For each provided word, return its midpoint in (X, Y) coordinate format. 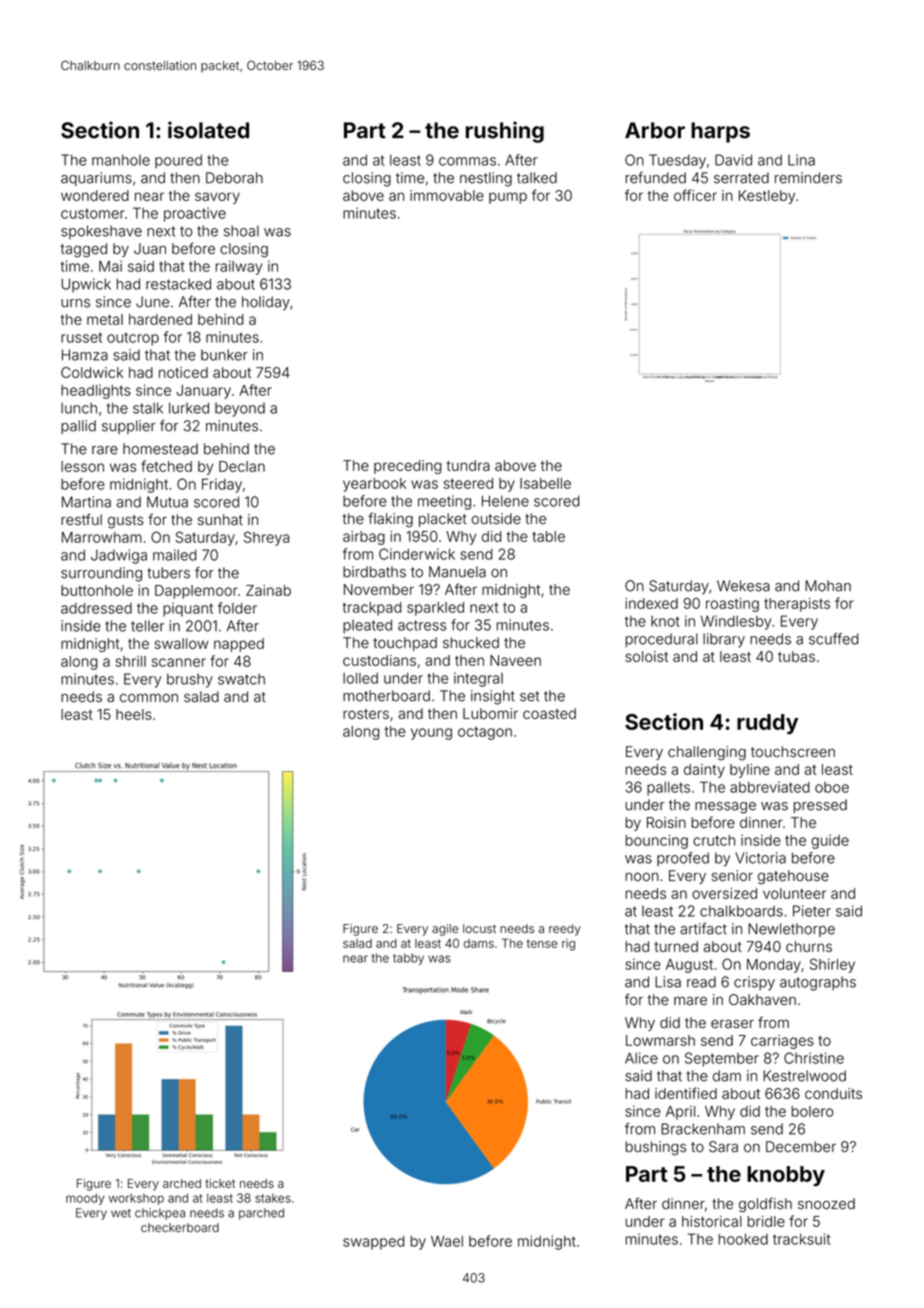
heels (134, 714)
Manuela (457, 572)
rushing (505, 132)
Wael (447, 1241)
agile (445, 930)
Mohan (828, 586)
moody (85, 1199)
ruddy (767, 724)
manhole (121, 160)
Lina (801, 160)
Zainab (268, 590)
